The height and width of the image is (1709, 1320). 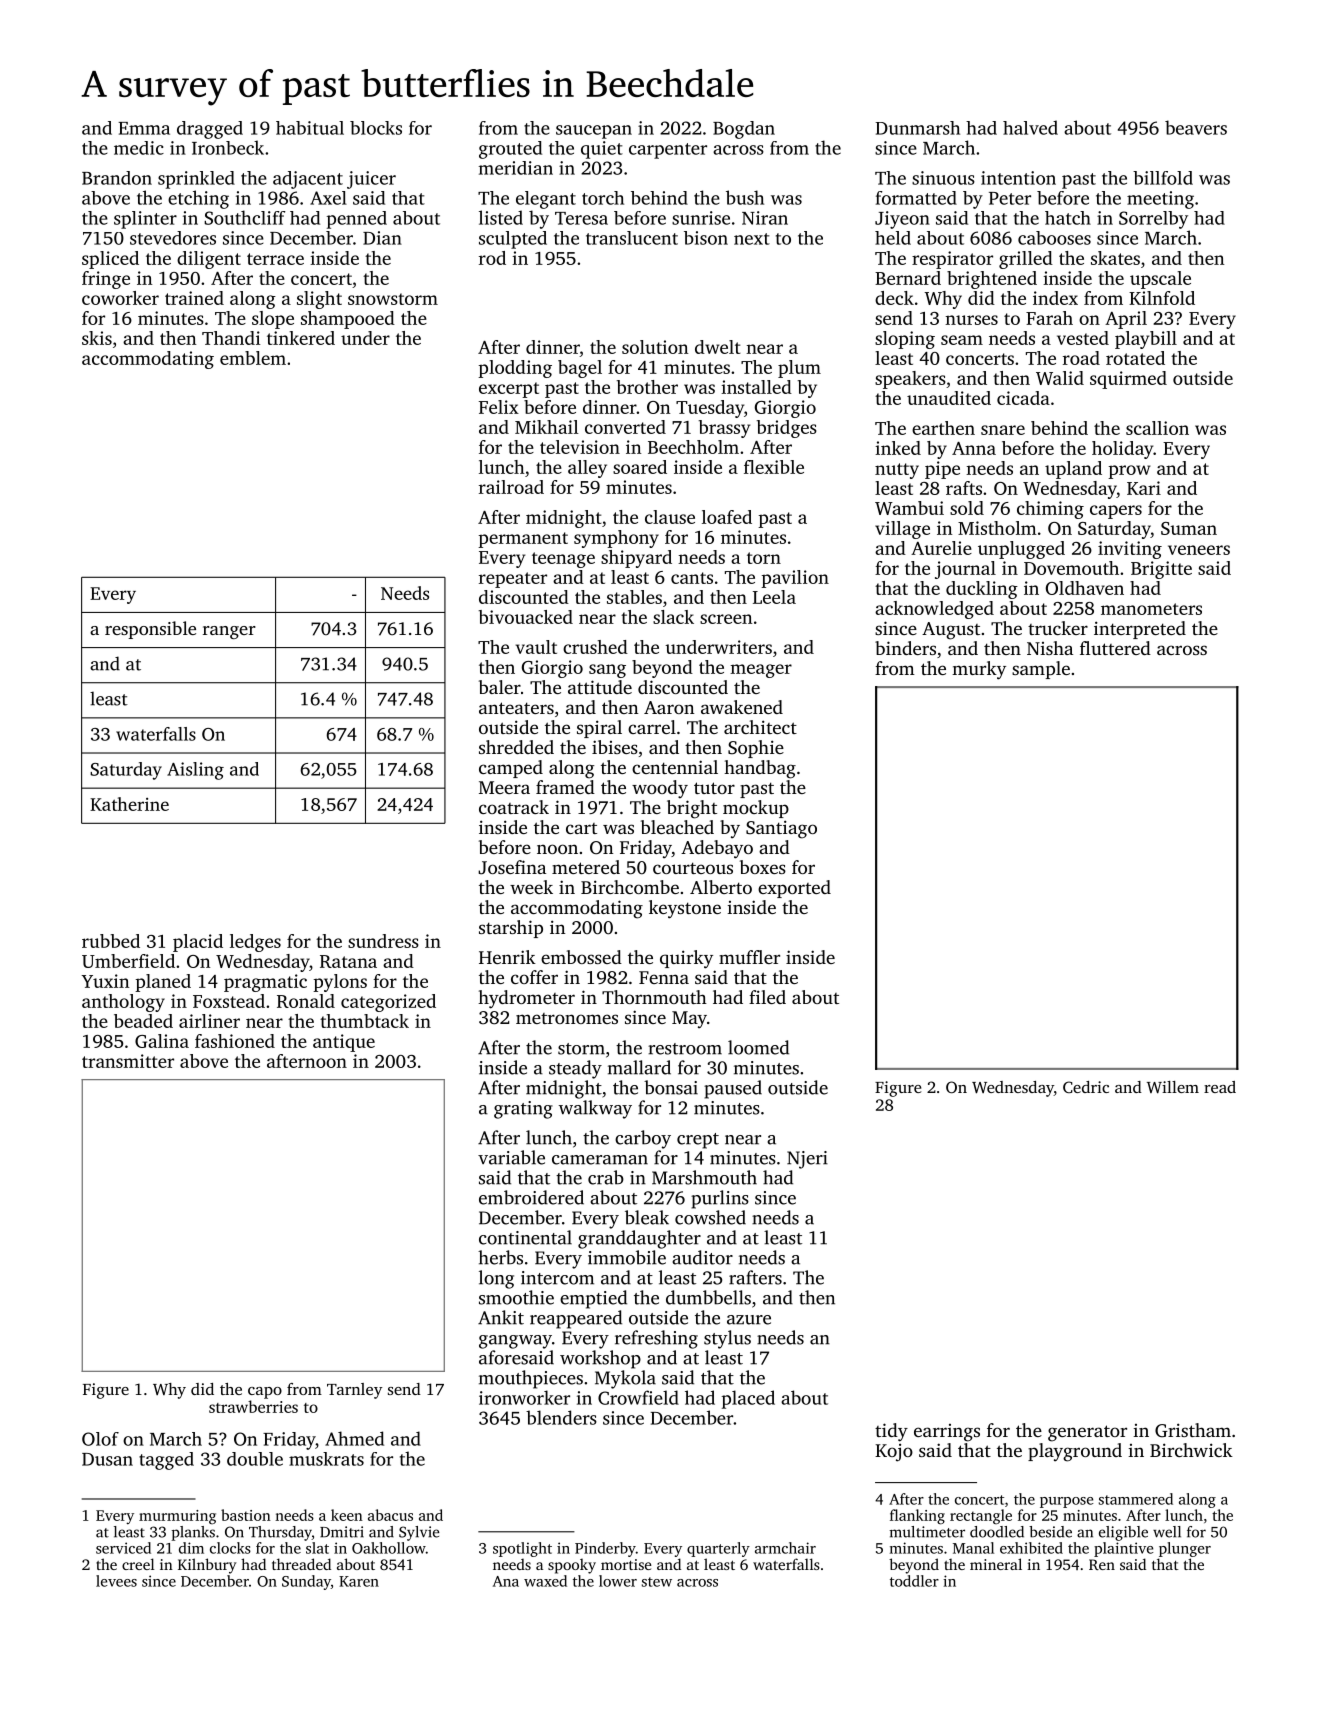 I want to click on flexible, so click(x=774, y=467).
